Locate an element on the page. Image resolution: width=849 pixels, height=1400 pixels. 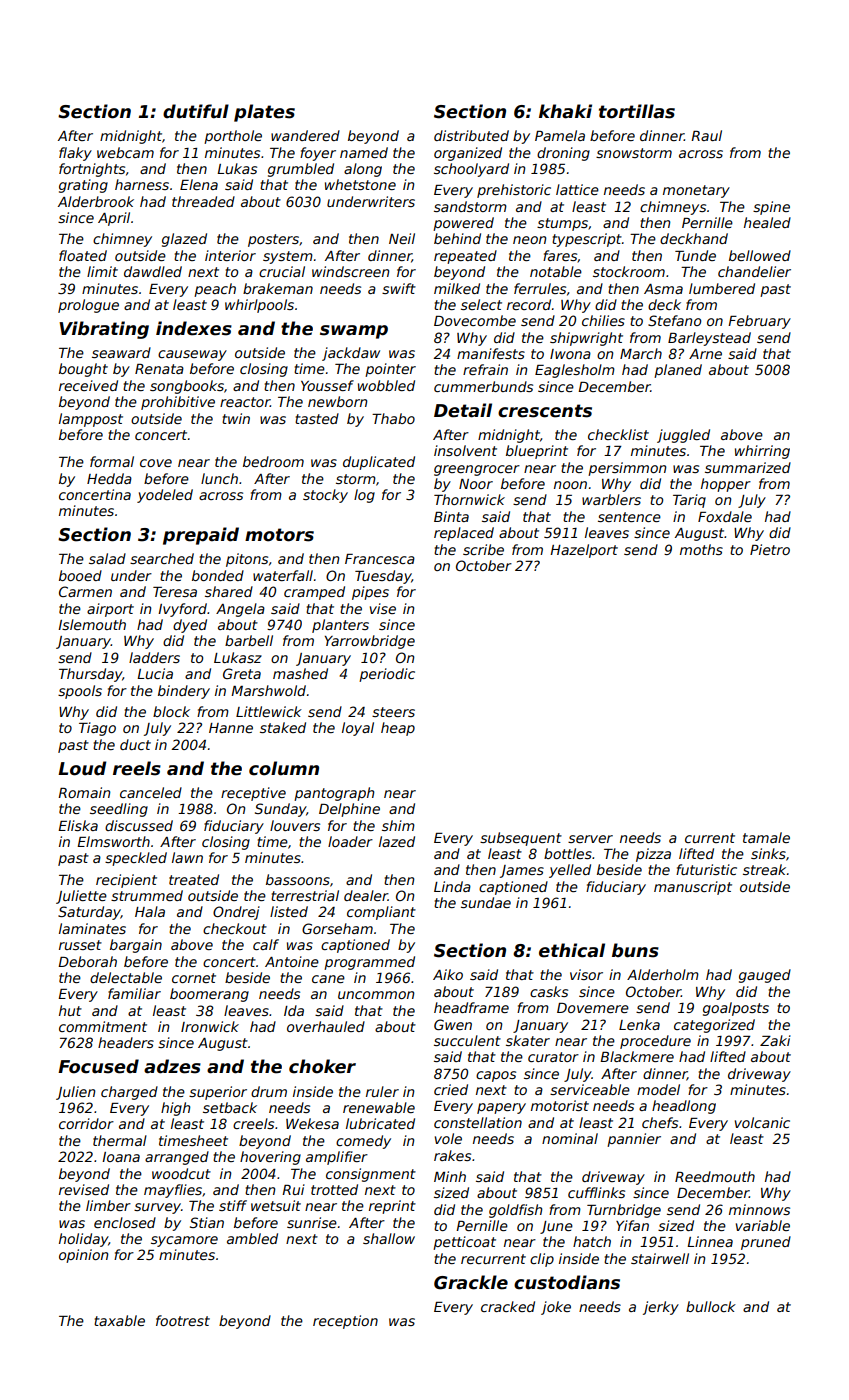
whirring is located at coordinates (762, 452).
